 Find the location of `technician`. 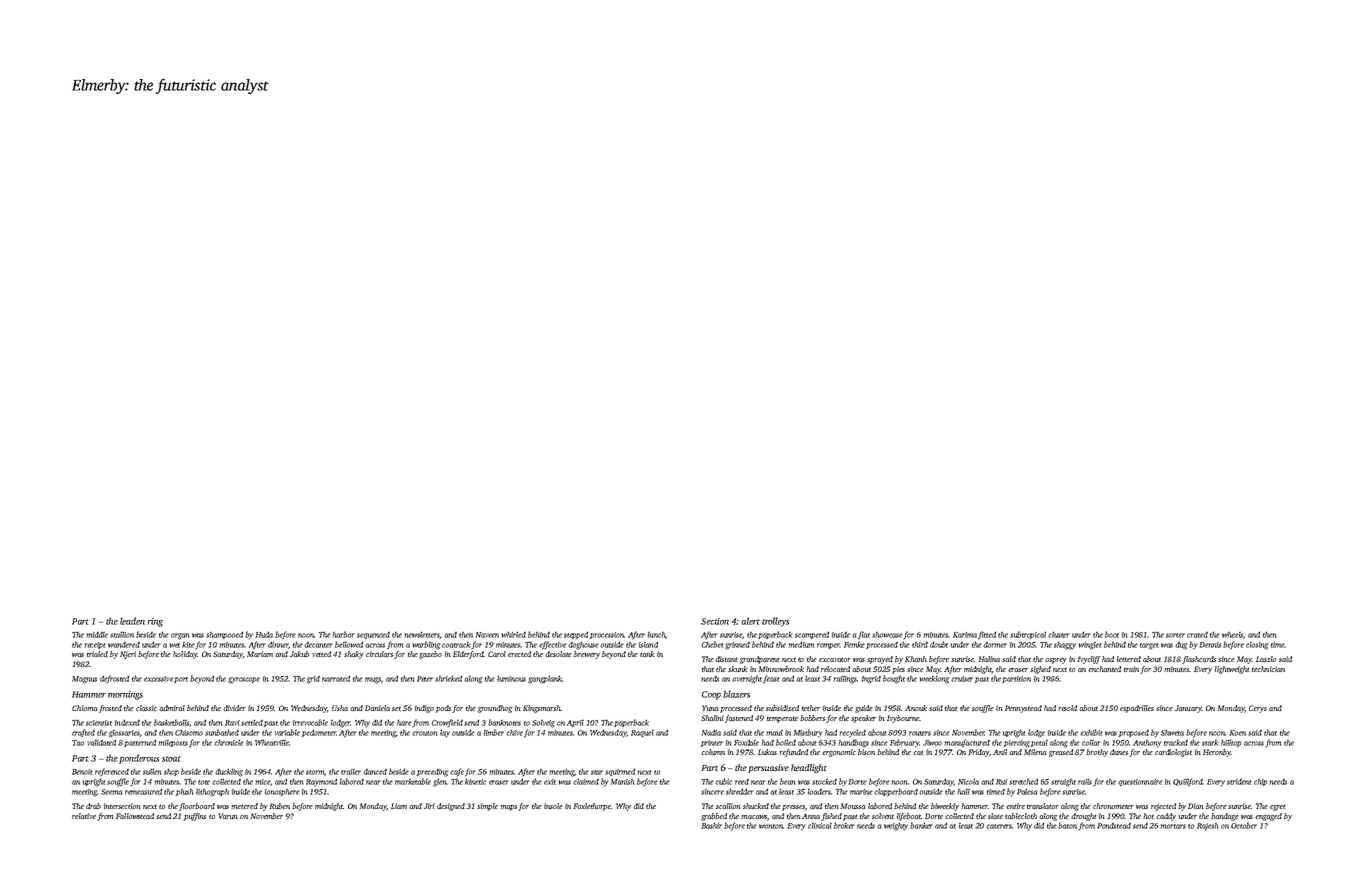

technician is located at coordinates (1268, 669).
